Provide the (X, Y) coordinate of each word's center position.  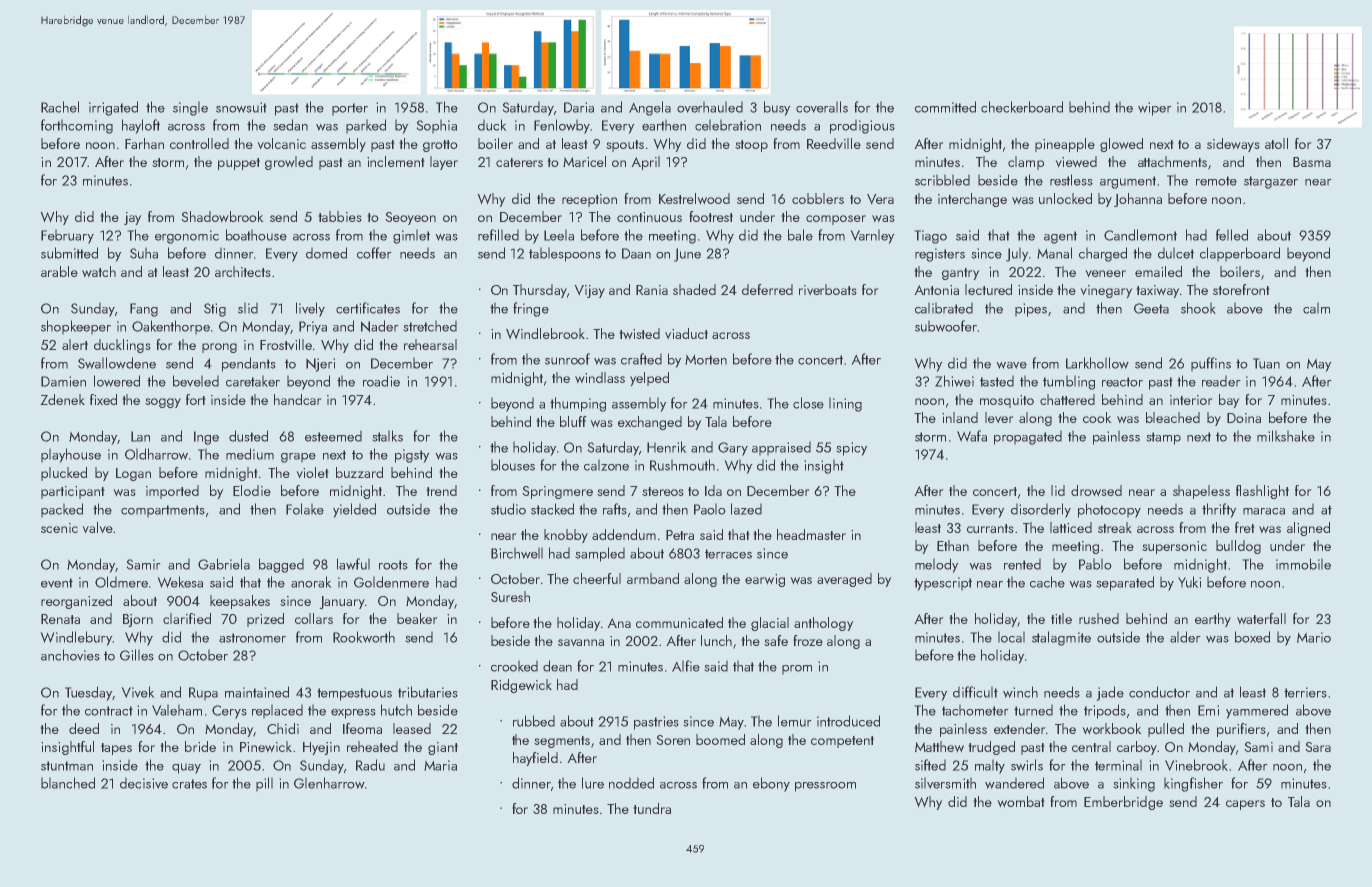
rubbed (534, 721)
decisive (144, 783)
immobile (1303, 564)
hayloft (141, 126)
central (1091, 746)
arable (59, 271)
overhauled (710, 107)
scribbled (942, 180)
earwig (765, 580)
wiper (1155, 109)
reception (589, 200)
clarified (187, 618)
